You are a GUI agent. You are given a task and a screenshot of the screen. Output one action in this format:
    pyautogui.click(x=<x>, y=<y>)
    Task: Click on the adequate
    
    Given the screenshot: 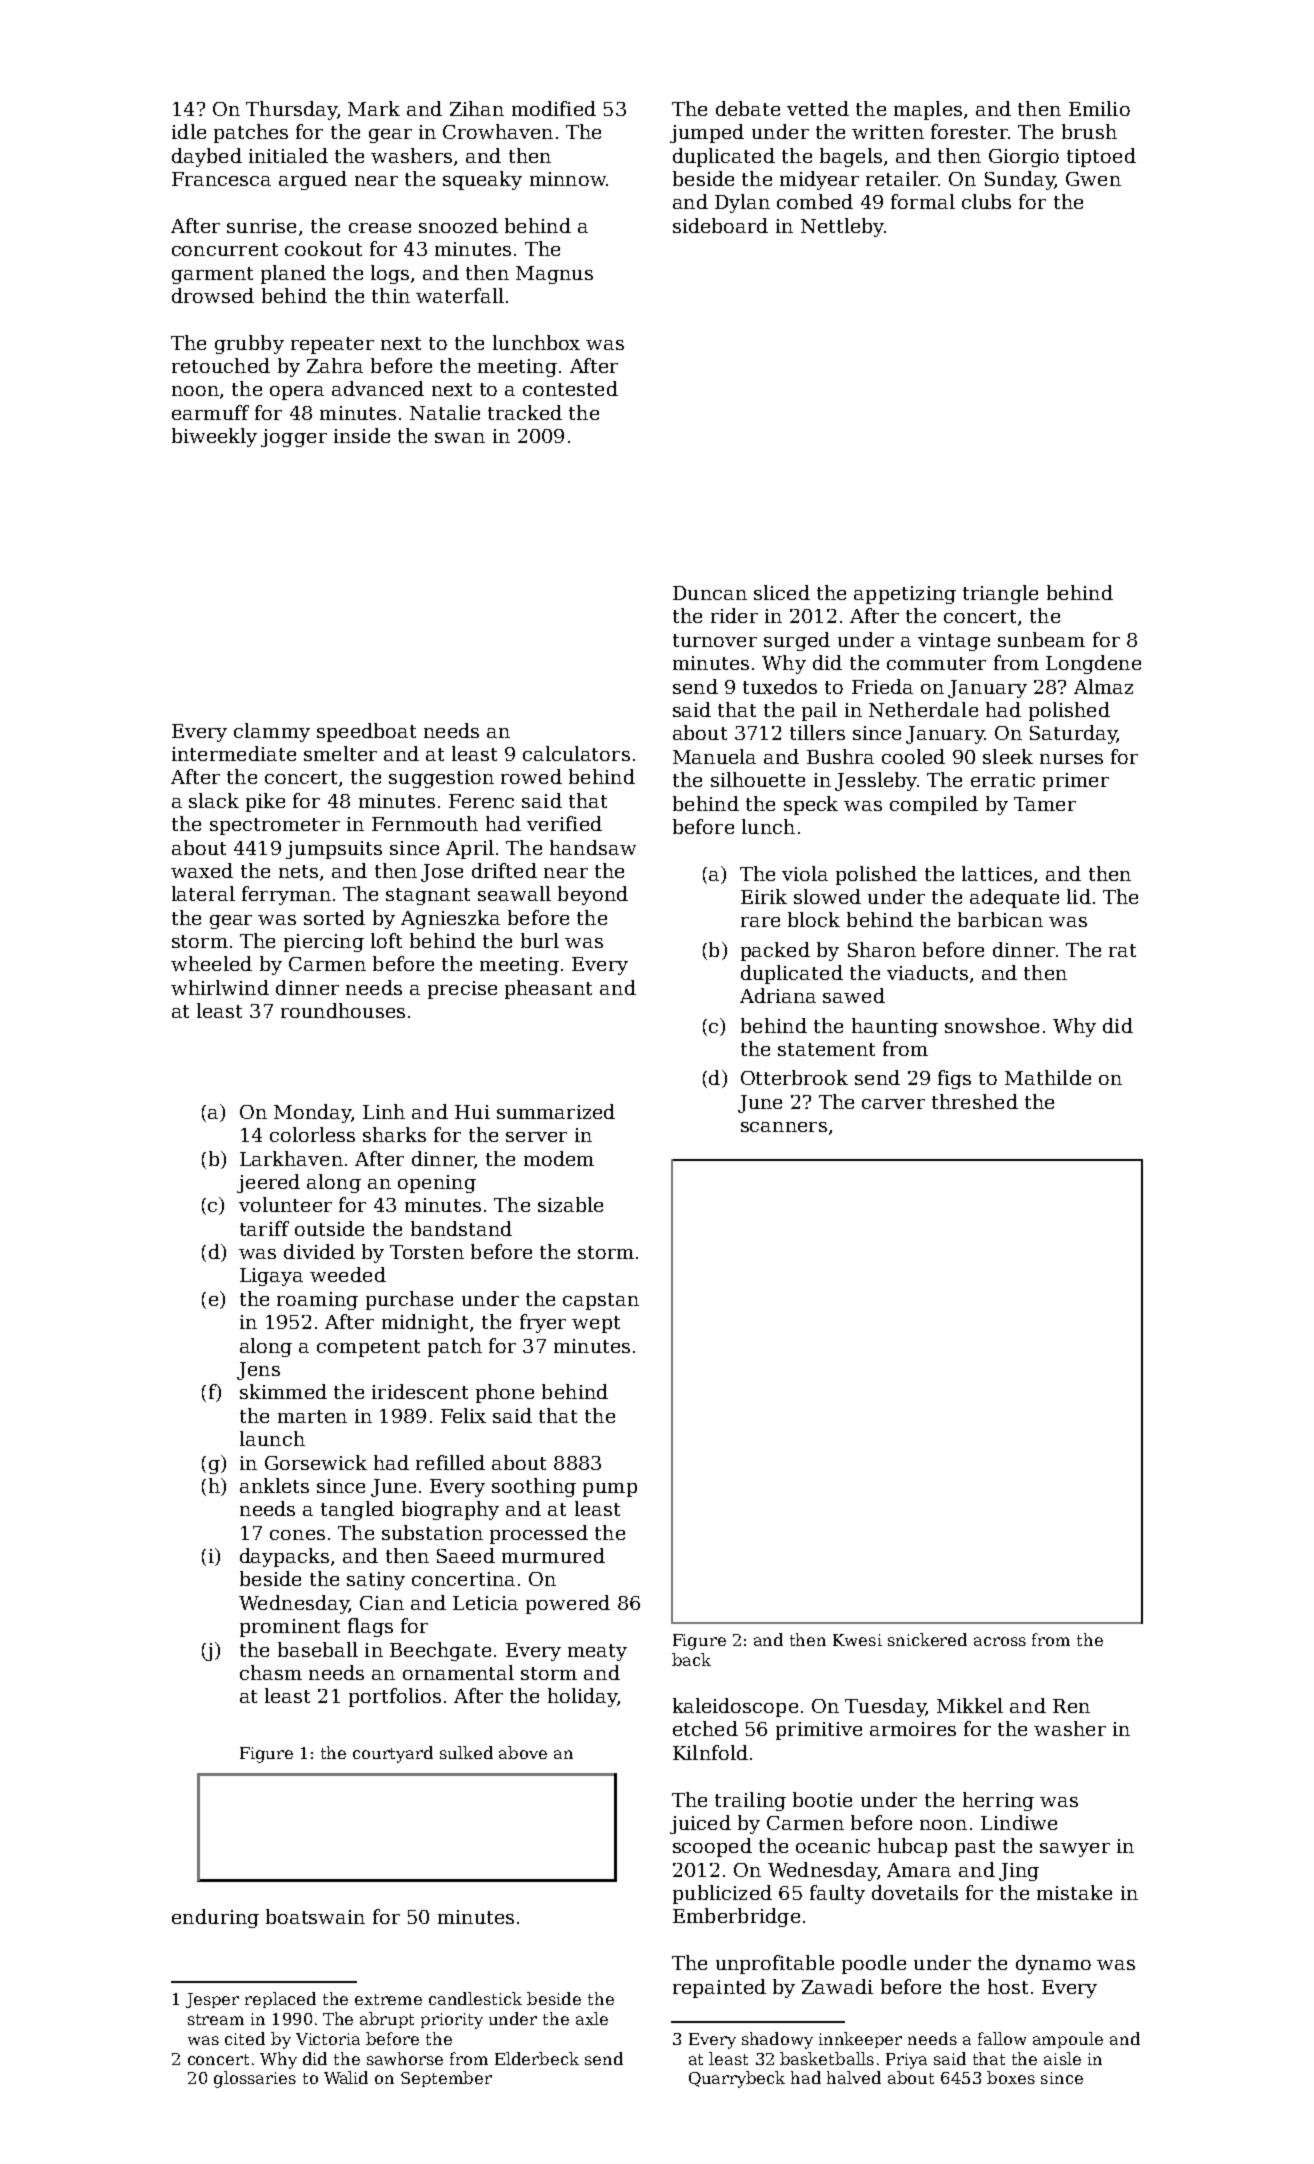 What is the action you would take?
    pyautogui.click(x=1014, y=898)
